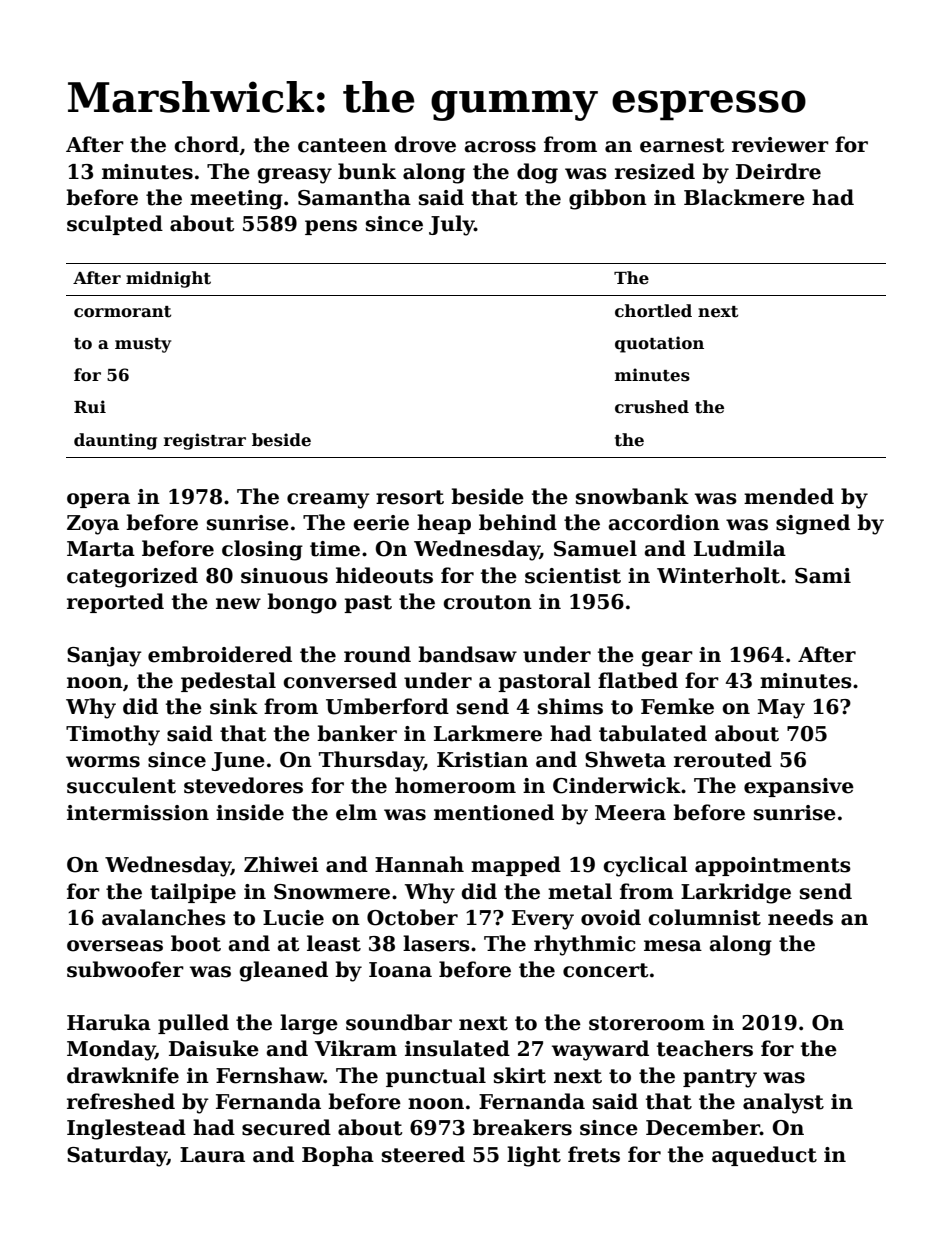  I want to click on lasers, so click(436, 943).
